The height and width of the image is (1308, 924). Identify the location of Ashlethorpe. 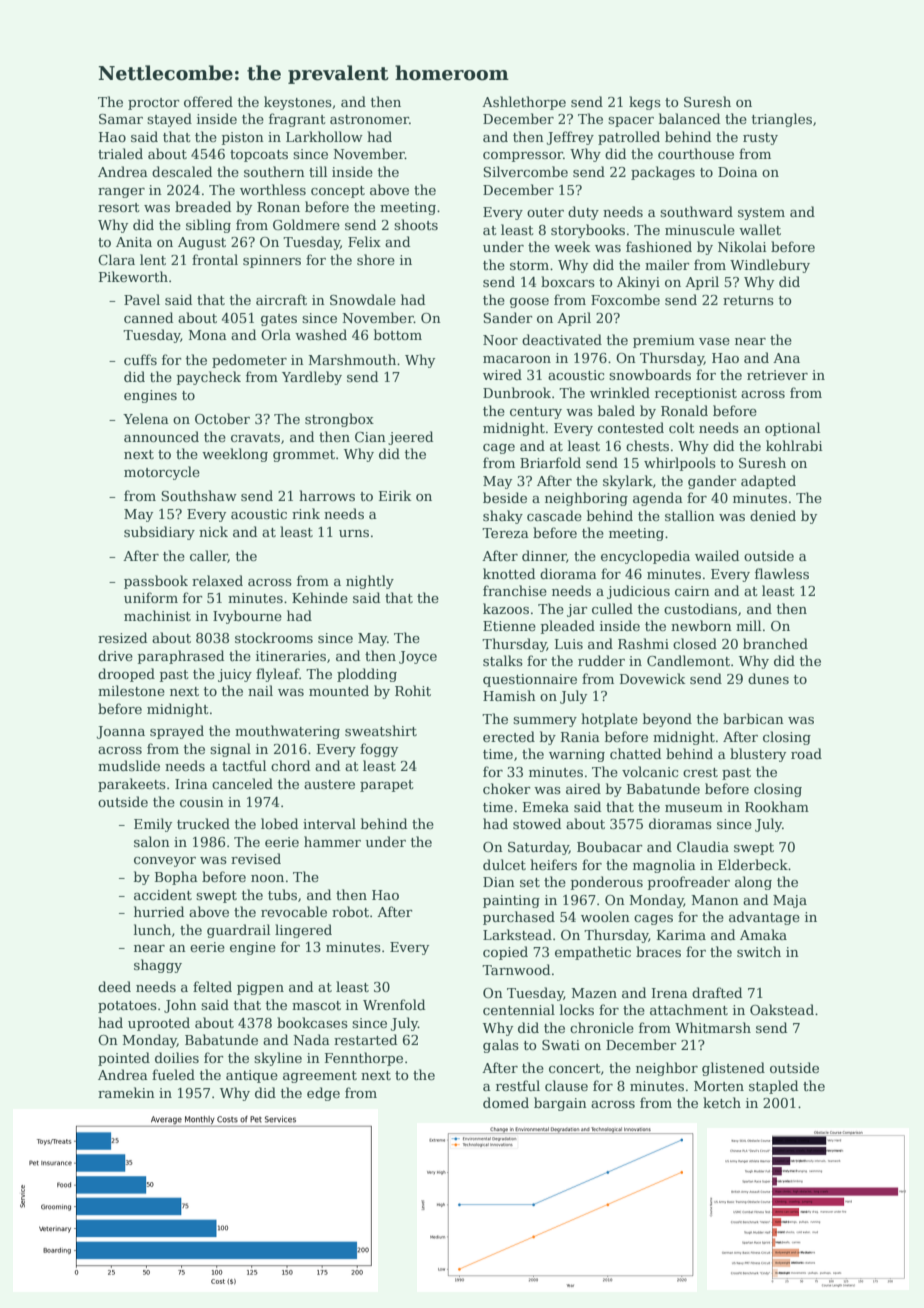
(524, 103).
